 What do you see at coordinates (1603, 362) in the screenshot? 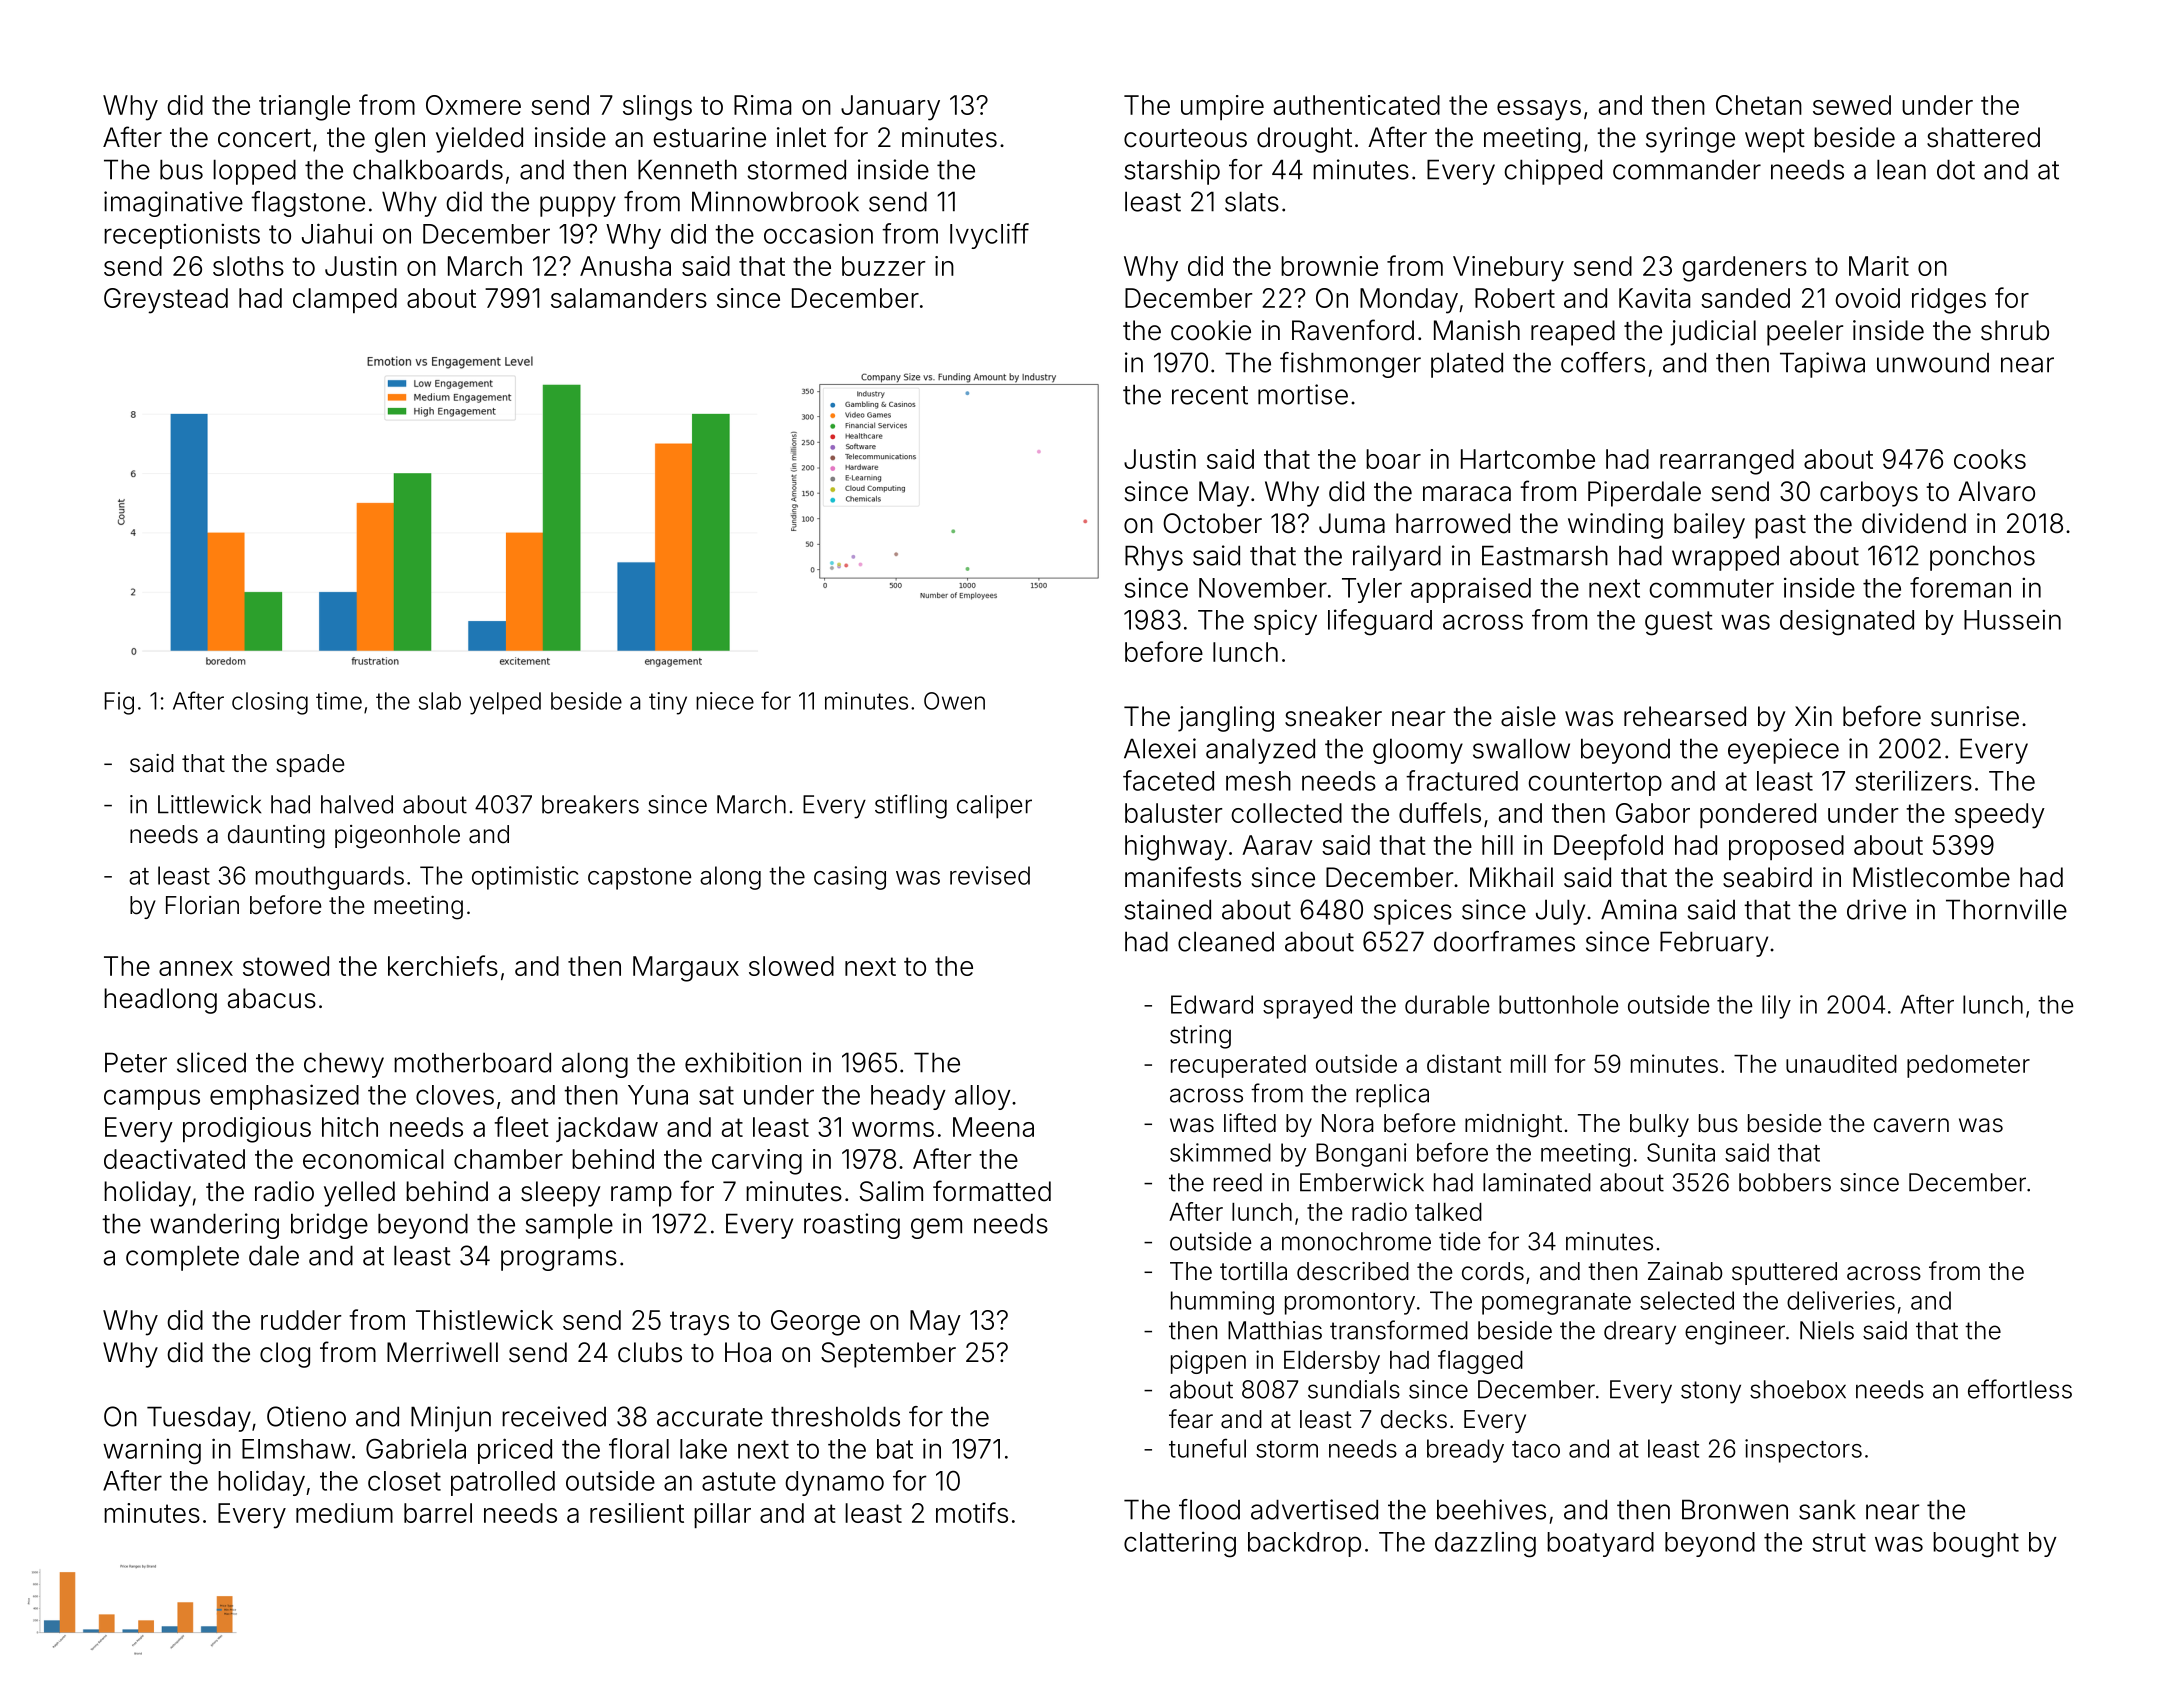
I see `coffers` at bounding box center [1603, 362].
